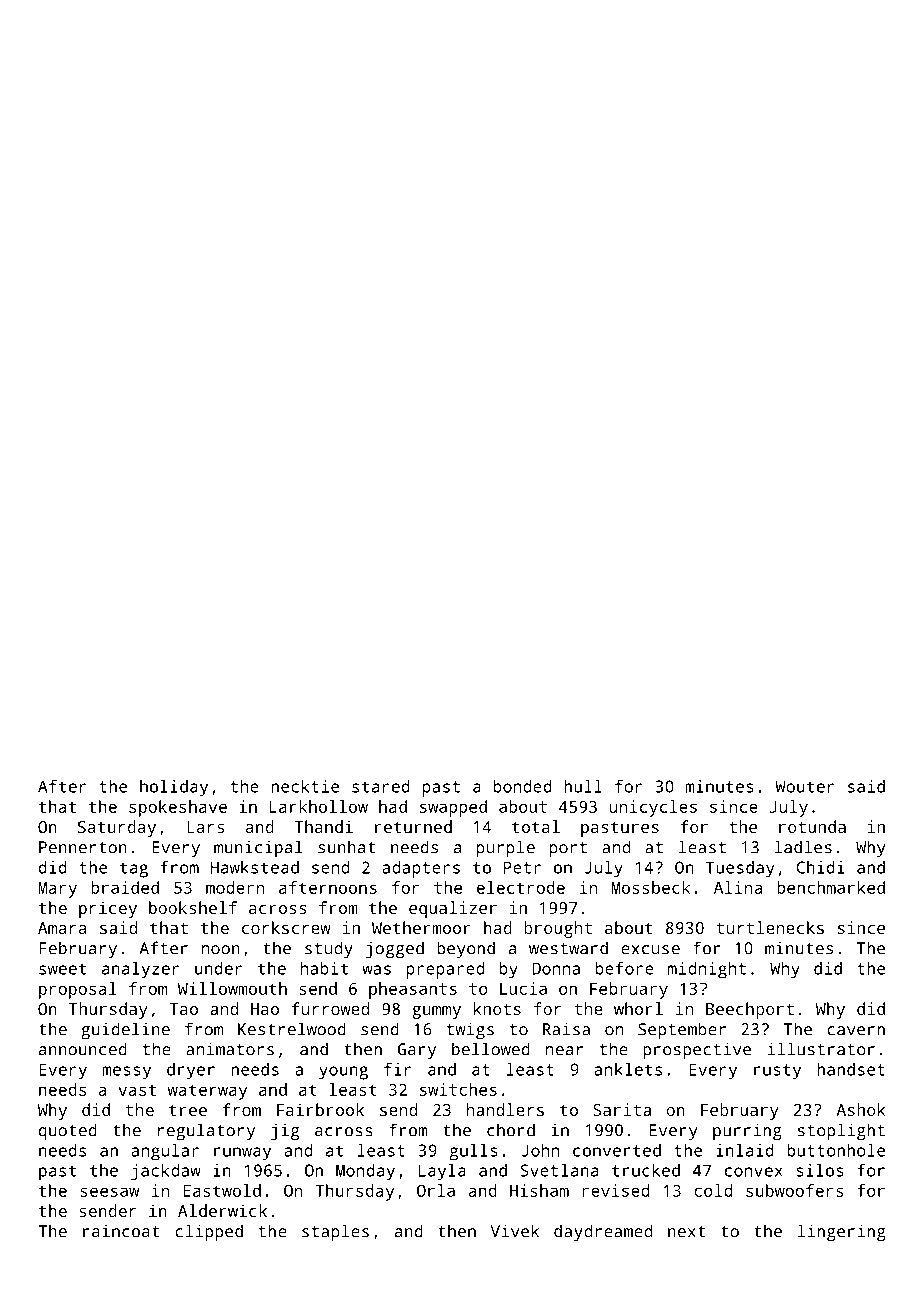 This document has width=924, height=1308. Describe the element at coordinates (174, 788) in the document. I see `holiday` at that location.
